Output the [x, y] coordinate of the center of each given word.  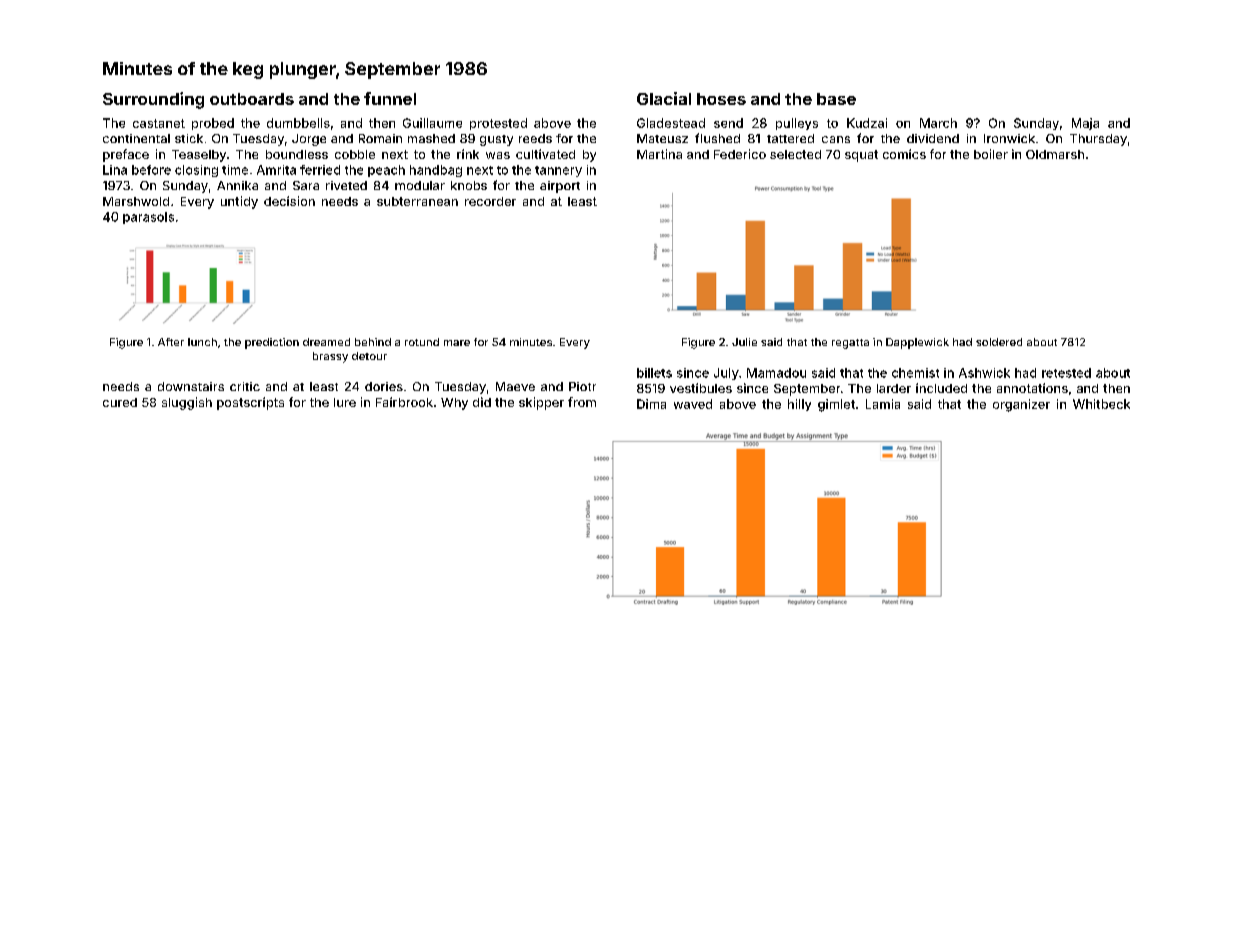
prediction [272, 343]
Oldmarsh [1055, 154]
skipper [541, 403]
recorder [490, 201]
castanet [159, 123]
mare [457, 343]
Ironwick [1009, 138]
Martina [659, 154]
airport [560, 187]
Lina [115, 170]
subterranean [417, 201]
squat [861, 156]
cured [120, 402]
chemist [915, 373]
